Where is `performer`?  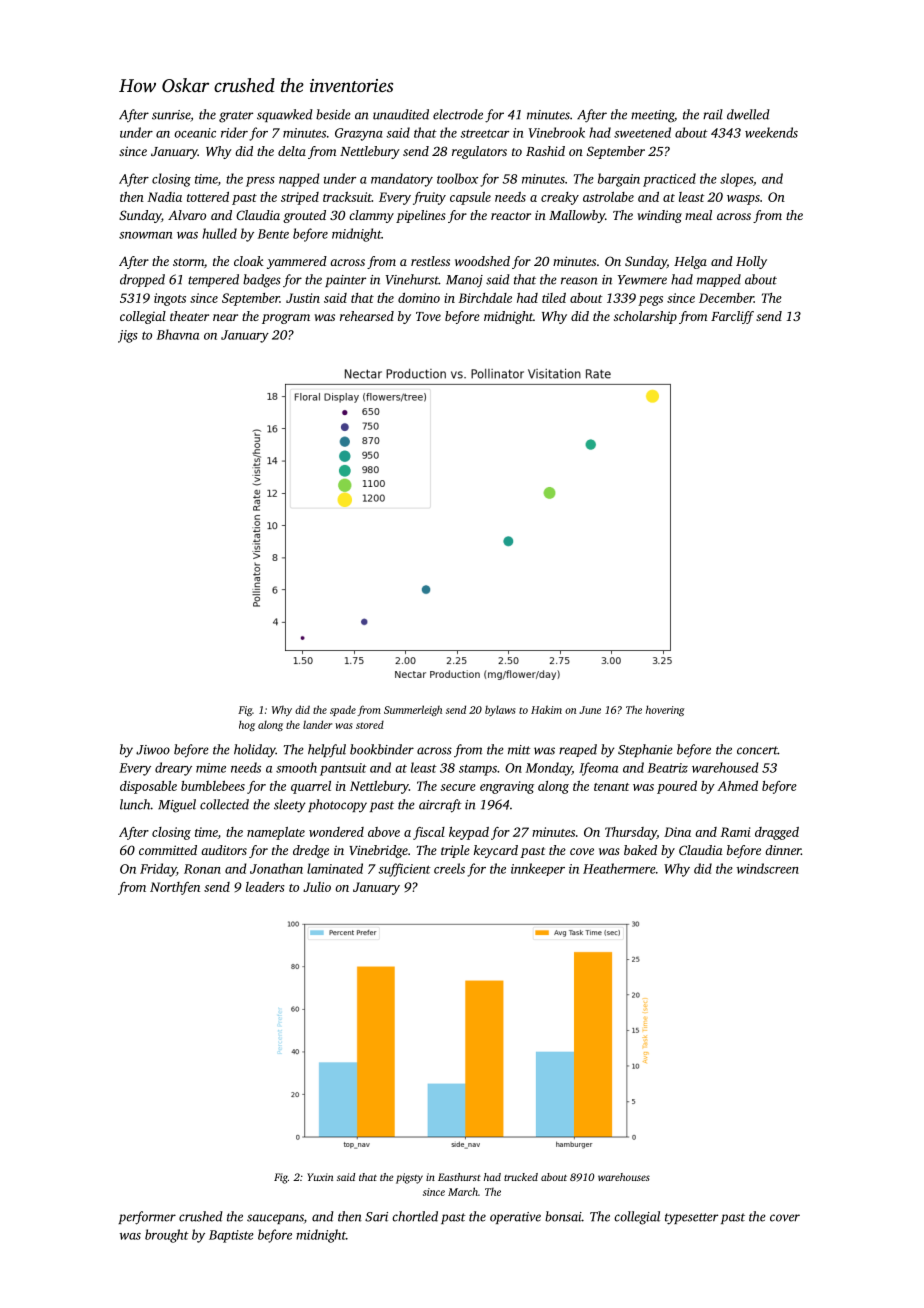
performer is located at coordinates (147, 1218).
